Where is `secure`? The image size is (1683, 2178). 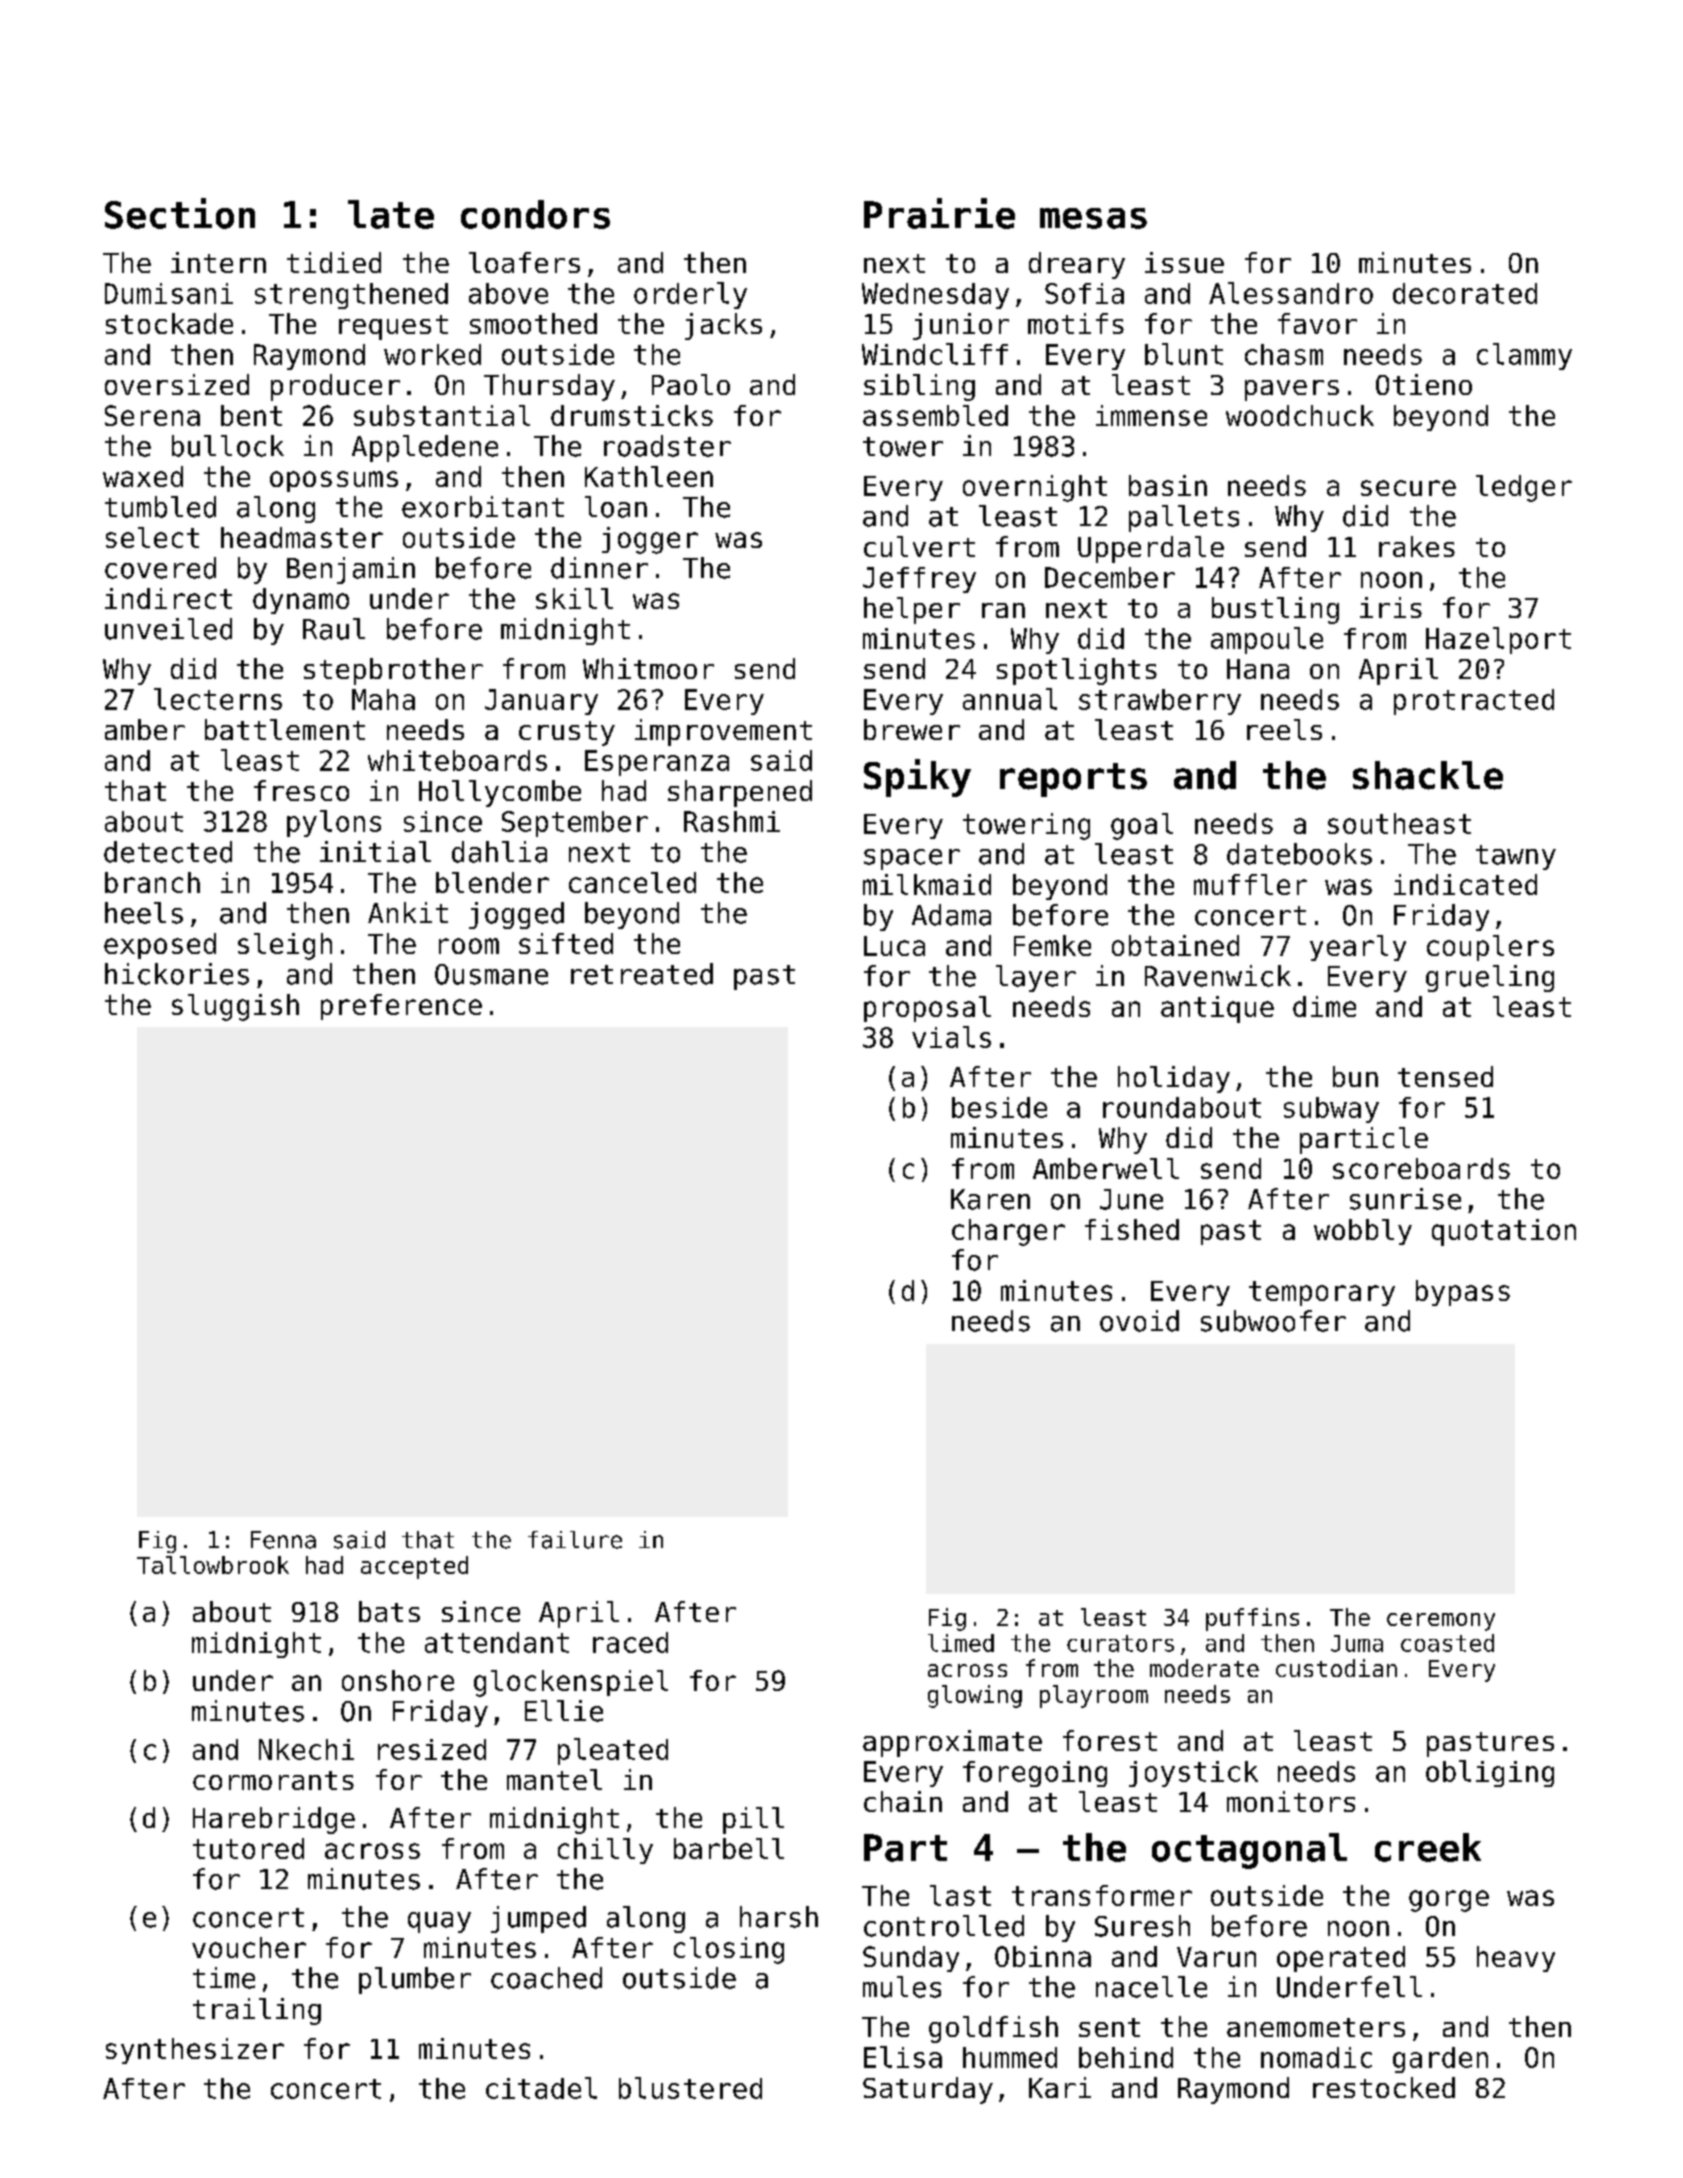
secure is located at coordinates (1408, 488).
